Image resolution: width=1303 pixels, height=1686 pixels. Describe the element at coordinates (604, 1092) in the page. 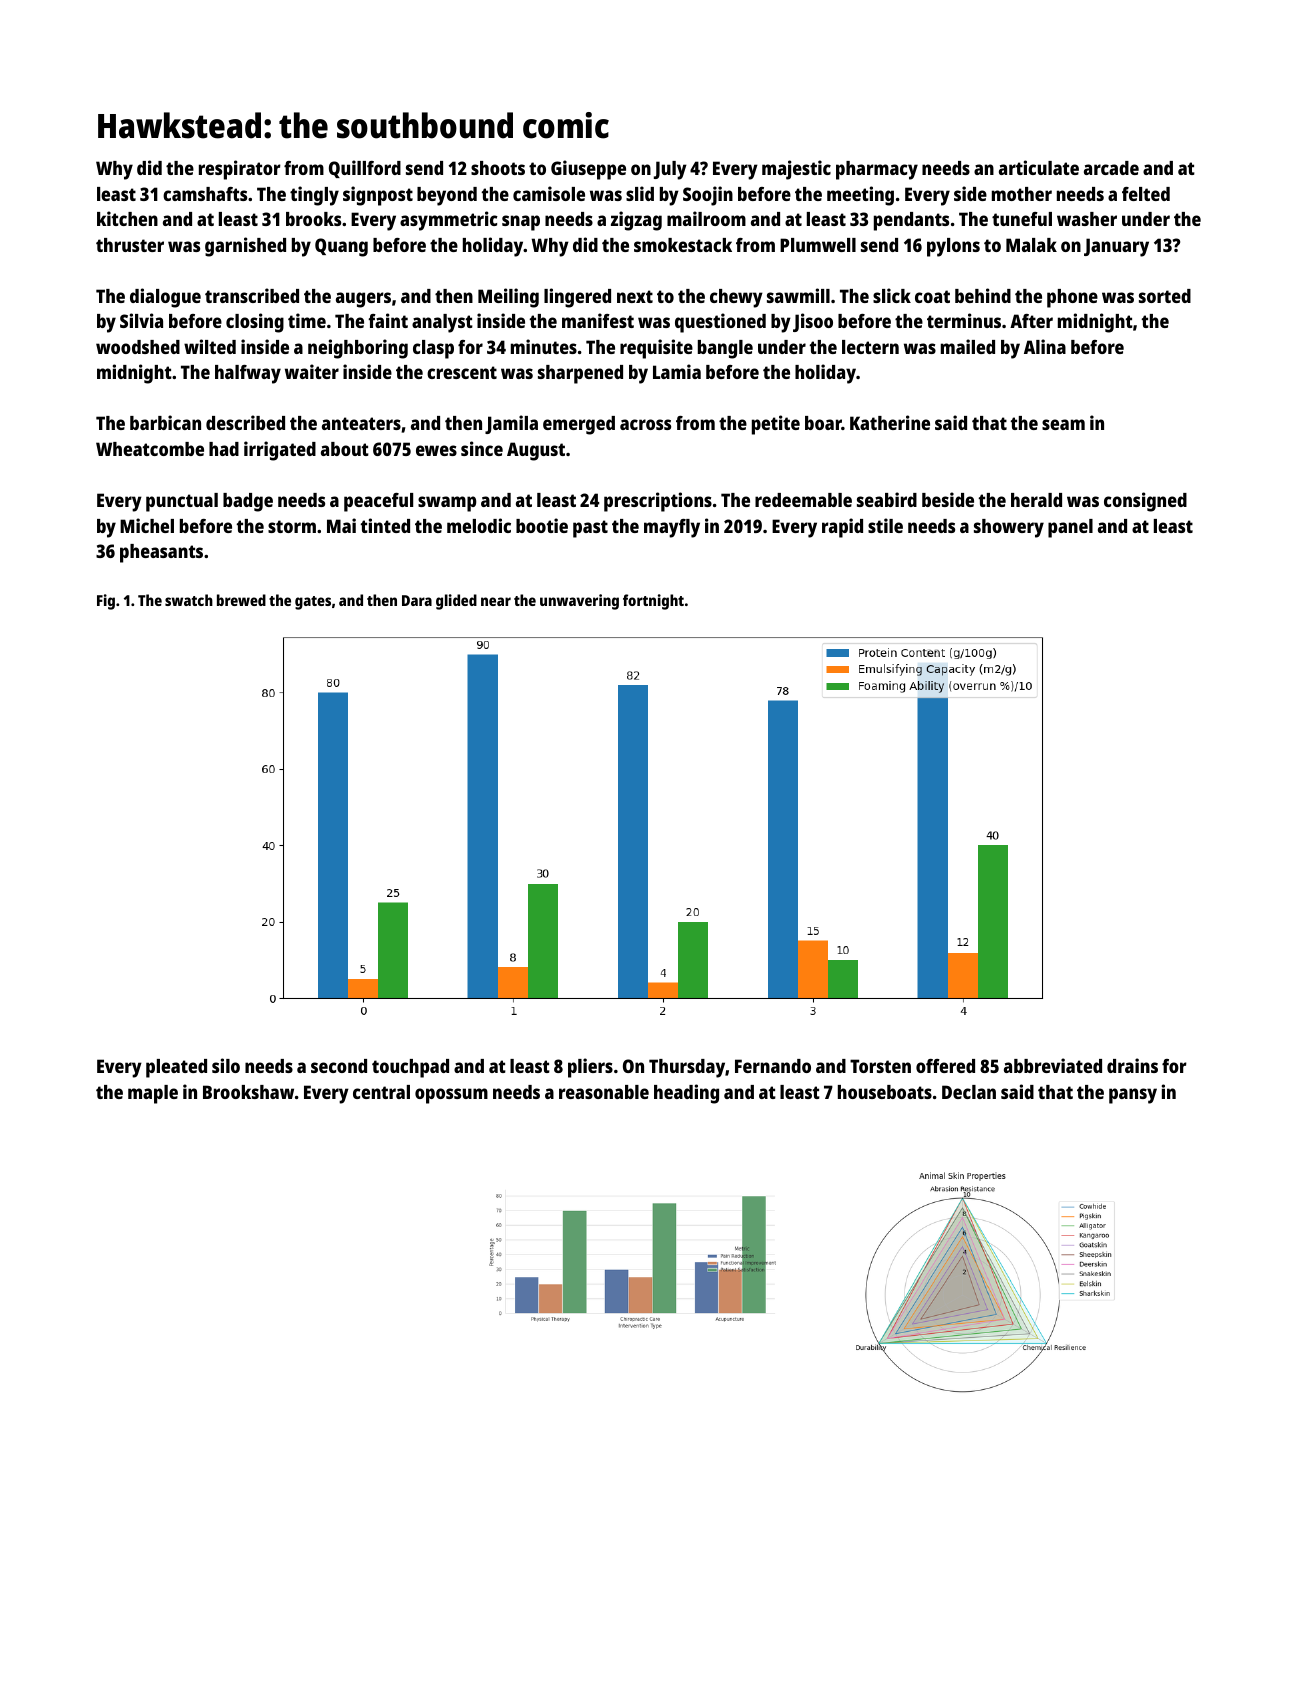

I see `reasonable` at that location.
